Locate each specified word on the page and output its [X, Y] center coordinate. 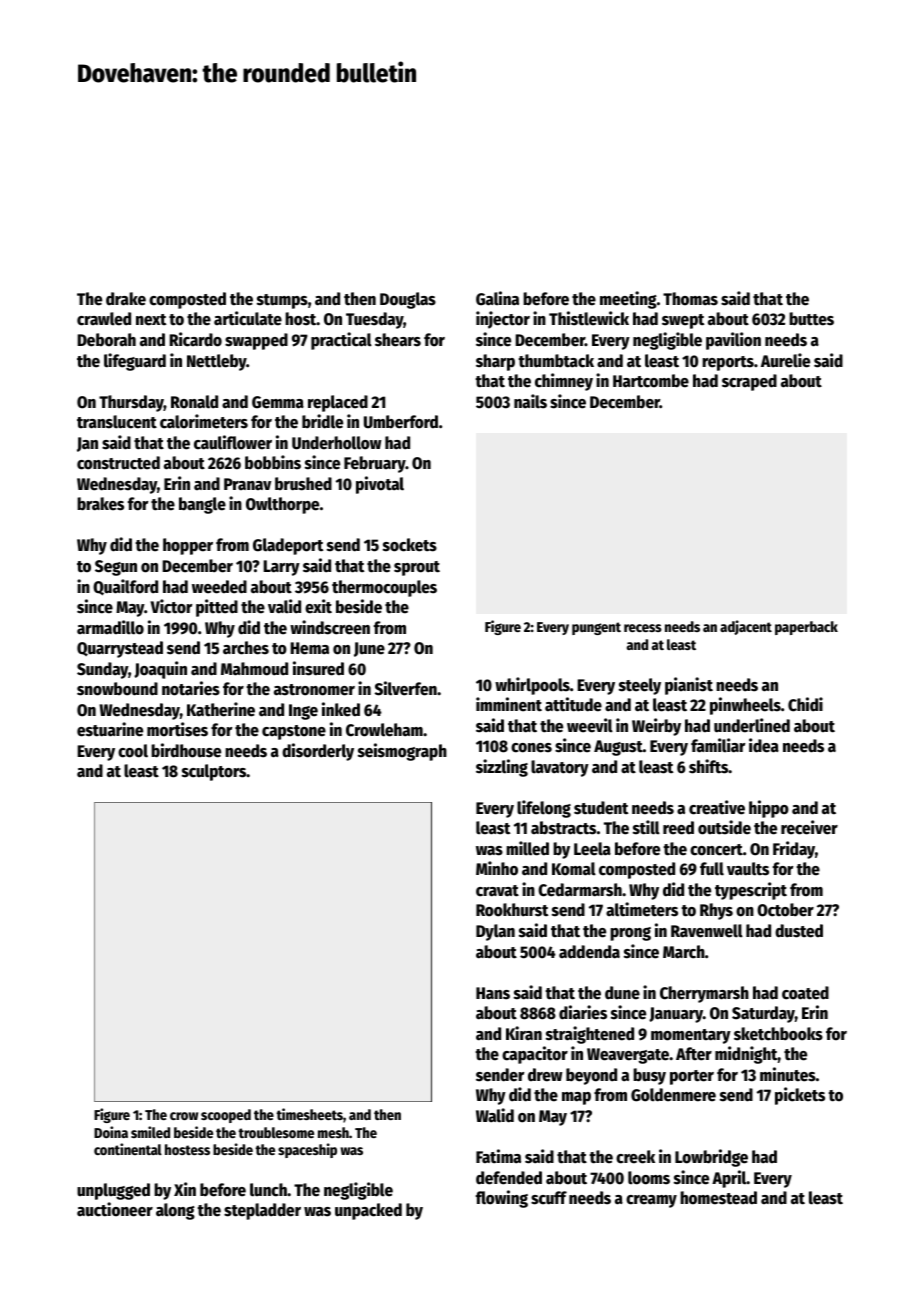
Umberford [401, 422]
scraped [749, 382]
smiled [150, 1132]
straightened [590, 1035]
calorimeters [204, 421]
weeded [219, 587]
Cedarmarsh [580, 890]
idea [764, 745]
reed [678, 828]
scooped [226, 1116]
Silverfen [406, 688]
